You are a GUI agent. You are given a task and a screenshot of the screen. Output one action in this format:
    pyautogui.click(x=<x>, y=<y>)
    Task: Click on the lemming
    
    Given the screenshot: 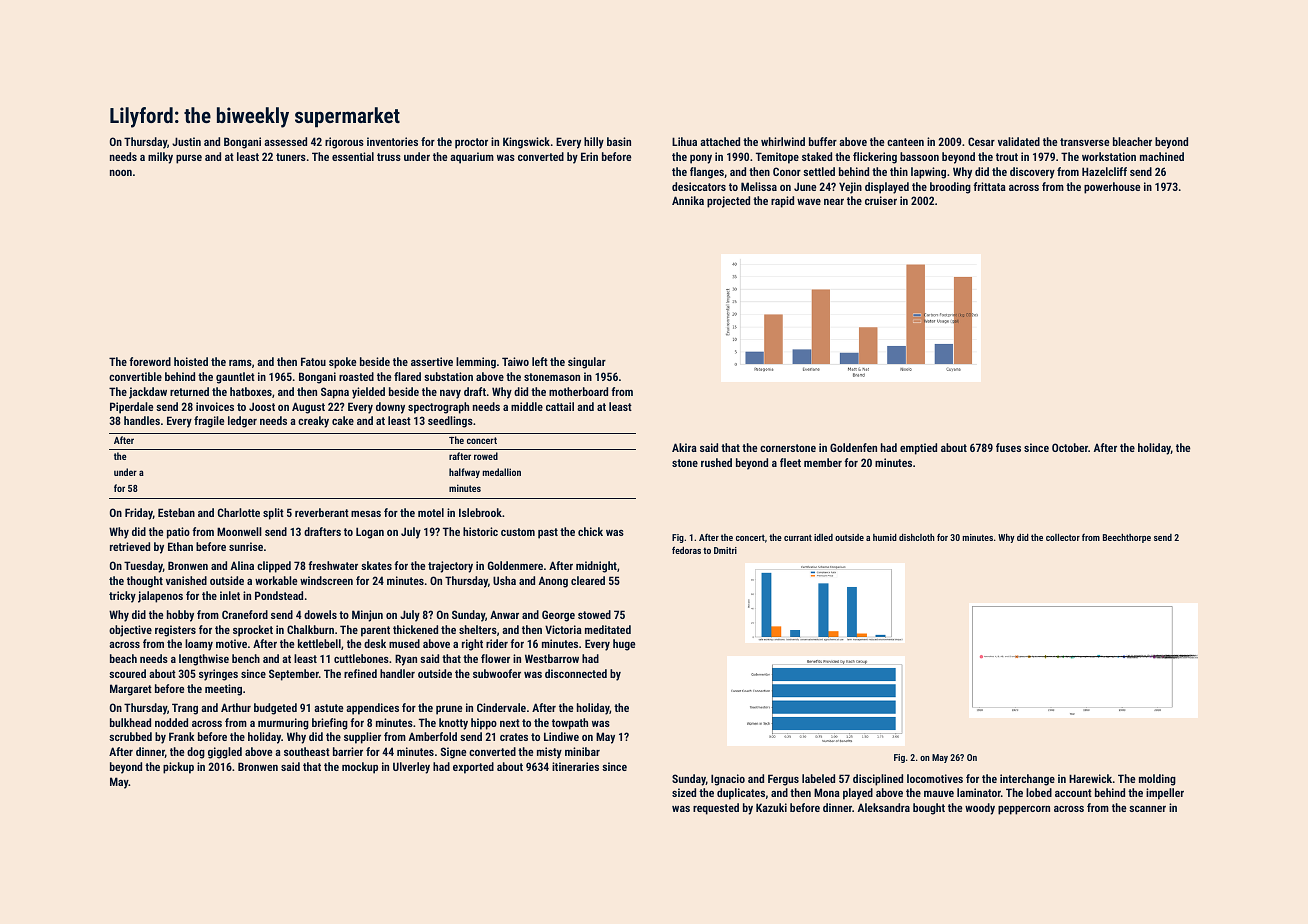 What is the action you would take?
    pyautogui.click(x=476, y=363)
